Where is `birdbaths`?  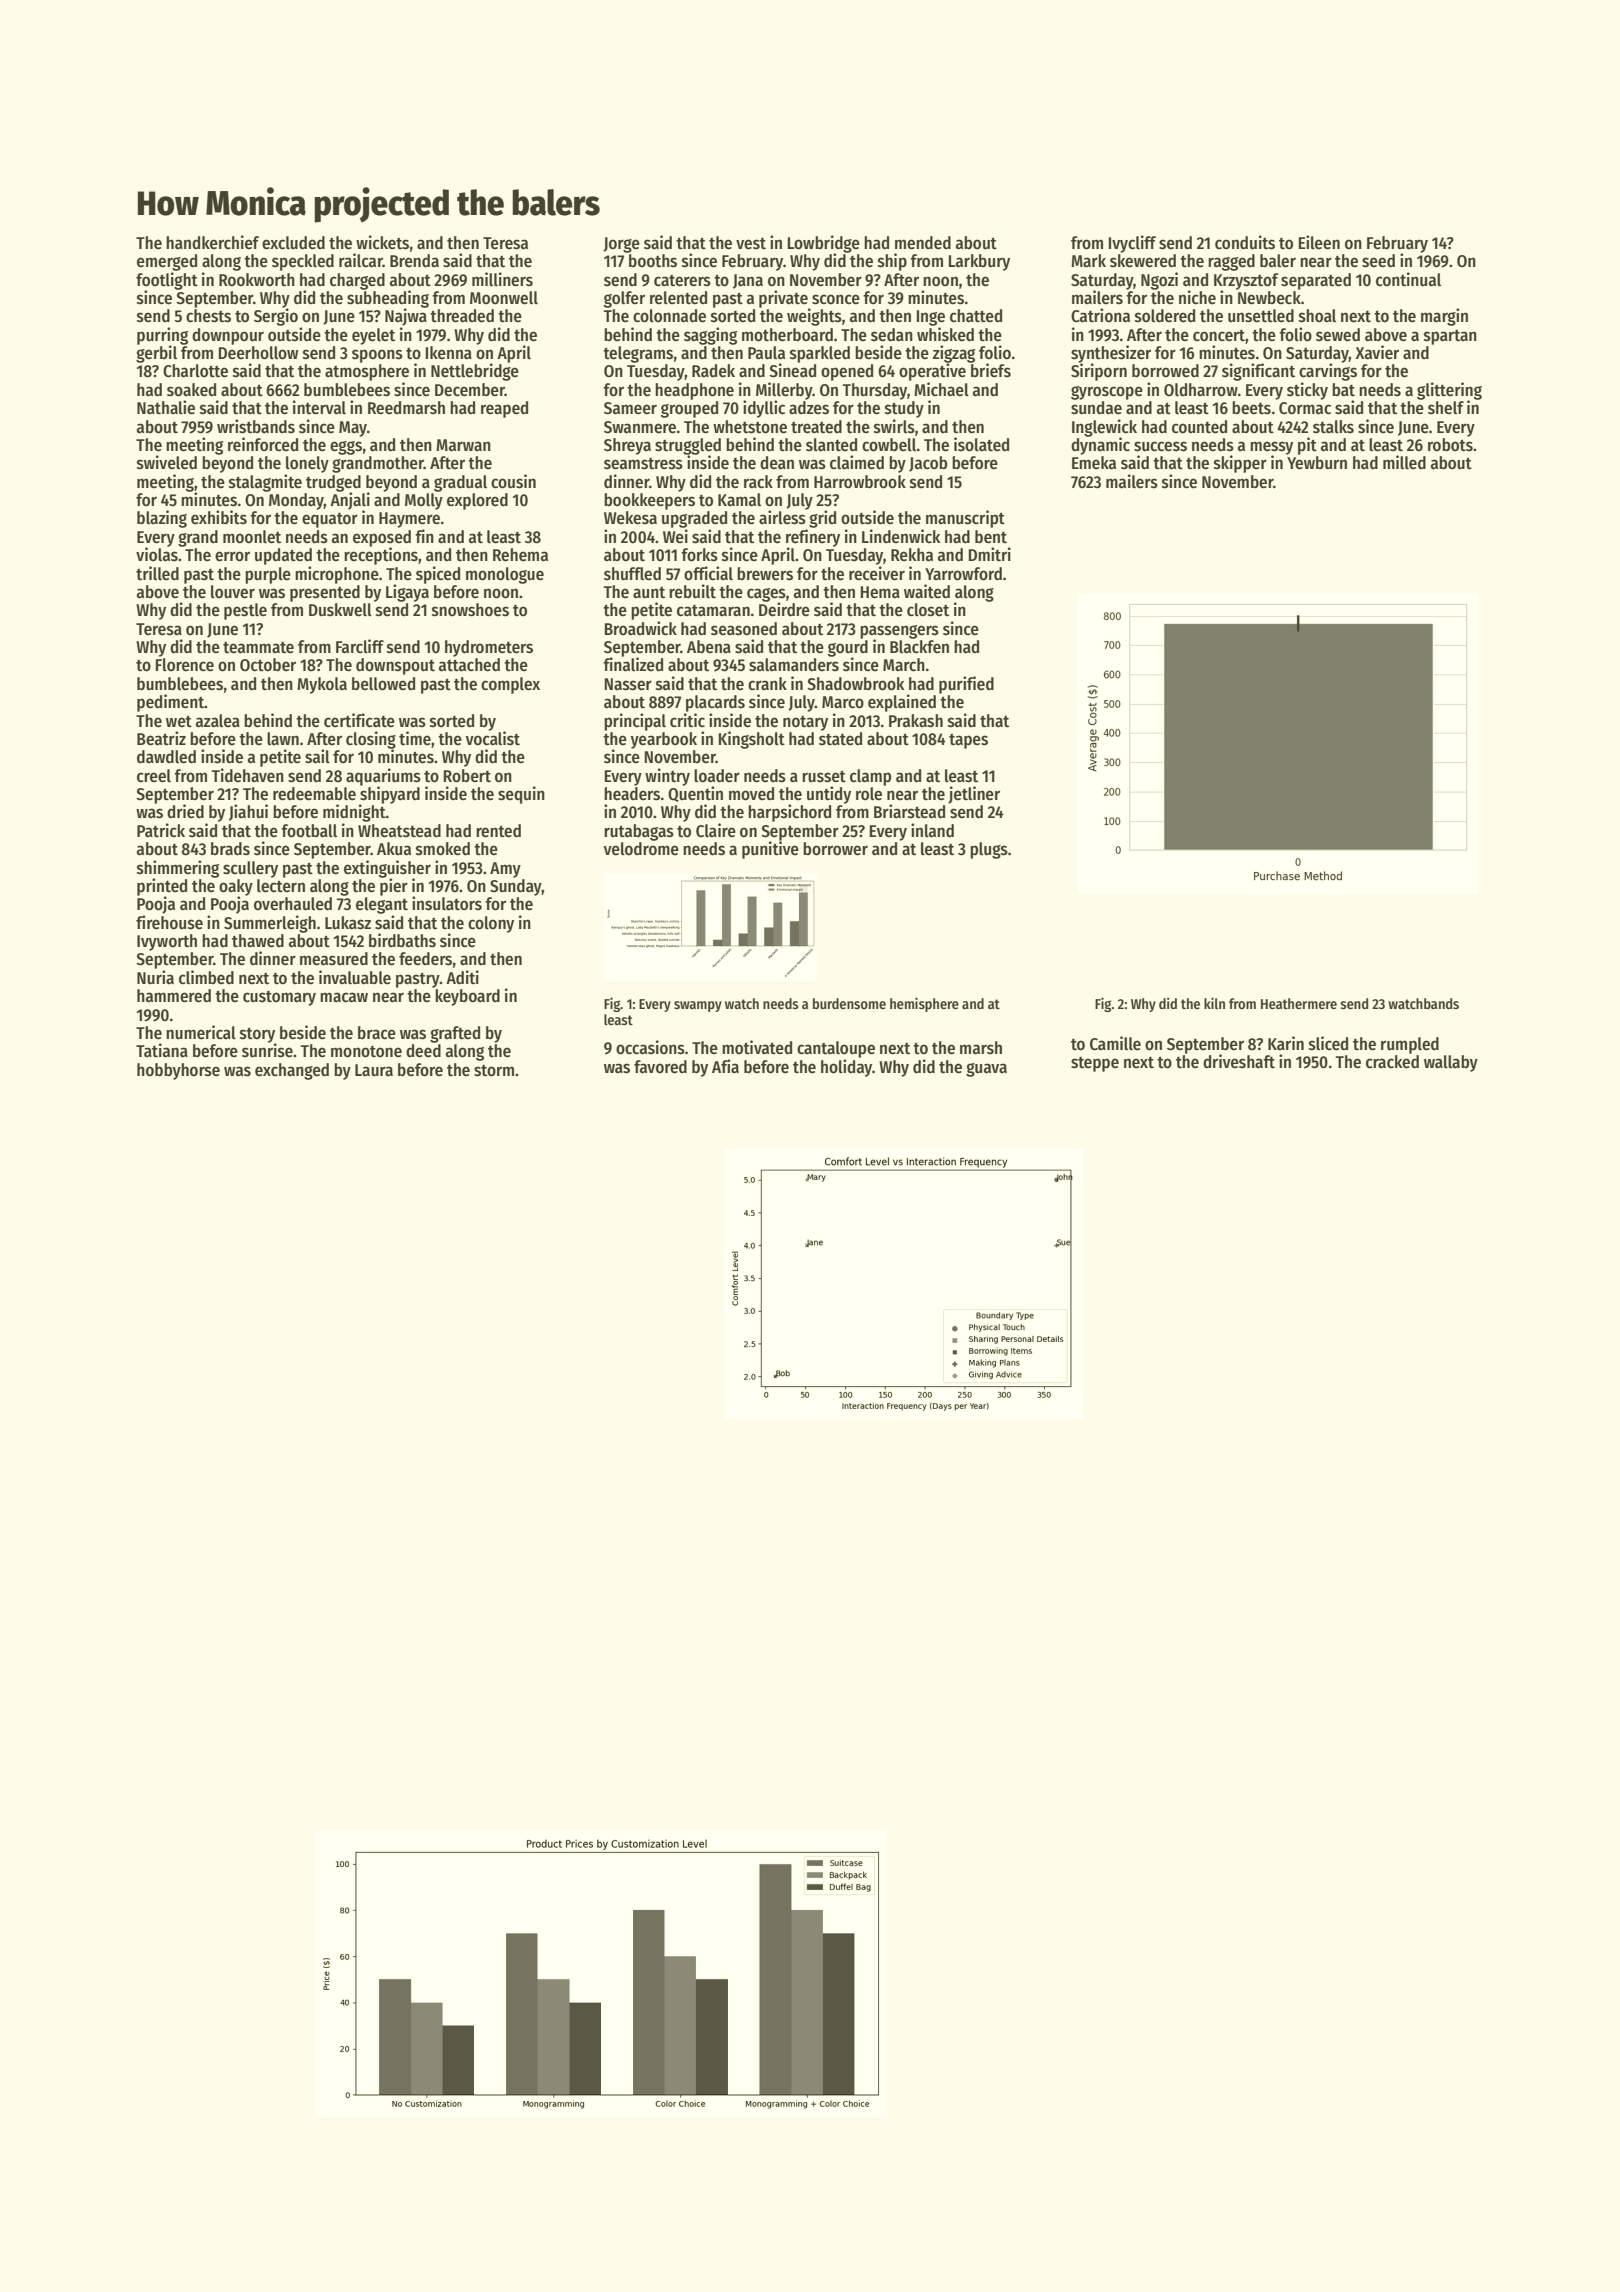
birdbaths is located at coordinates (402, 940).
